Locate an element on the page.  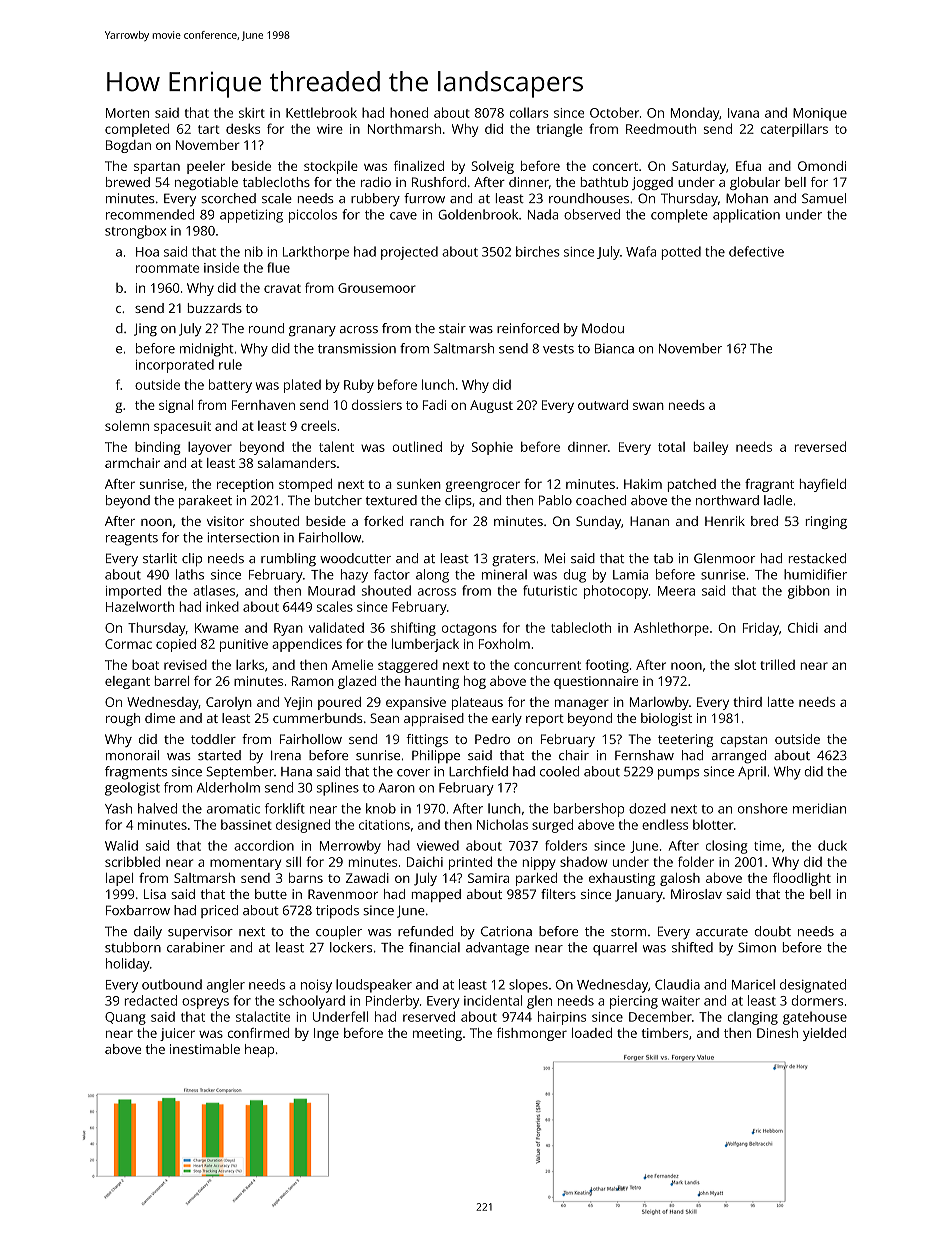
honed is located at coordinates (409, 112).
